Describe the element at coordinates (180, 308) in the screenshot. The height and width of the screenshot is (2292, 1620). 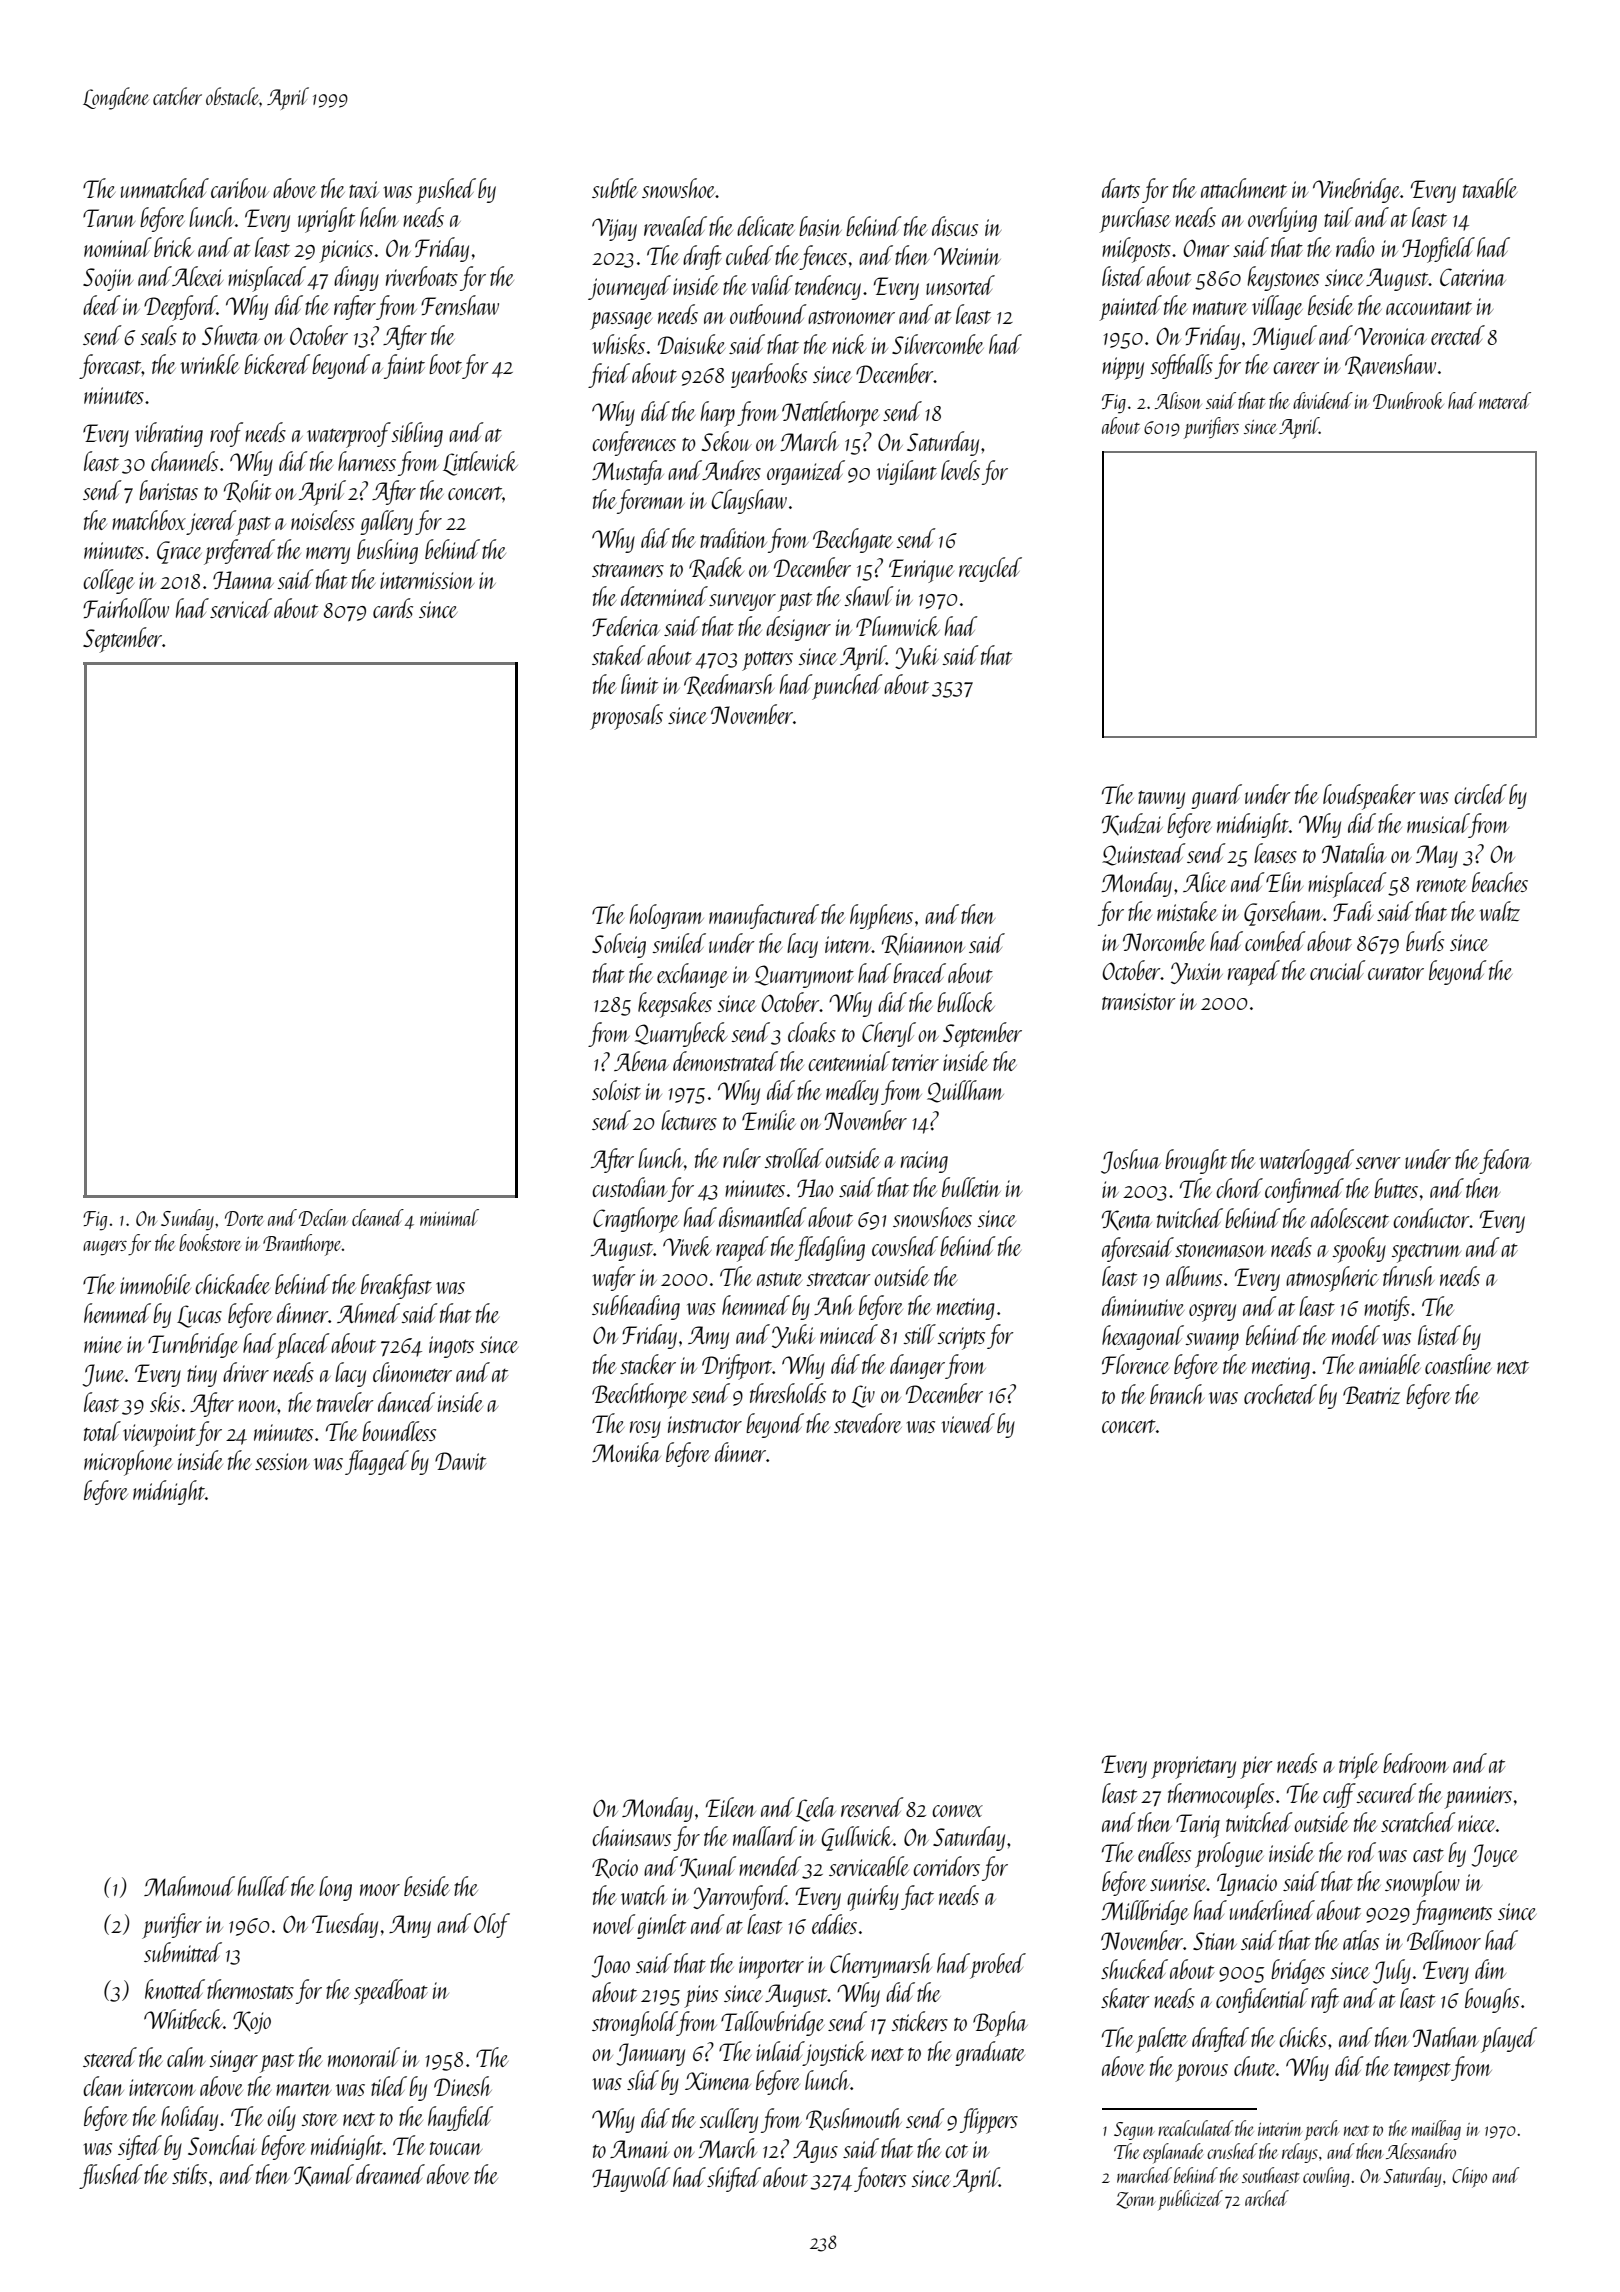
I see `Deepford` at that location.
